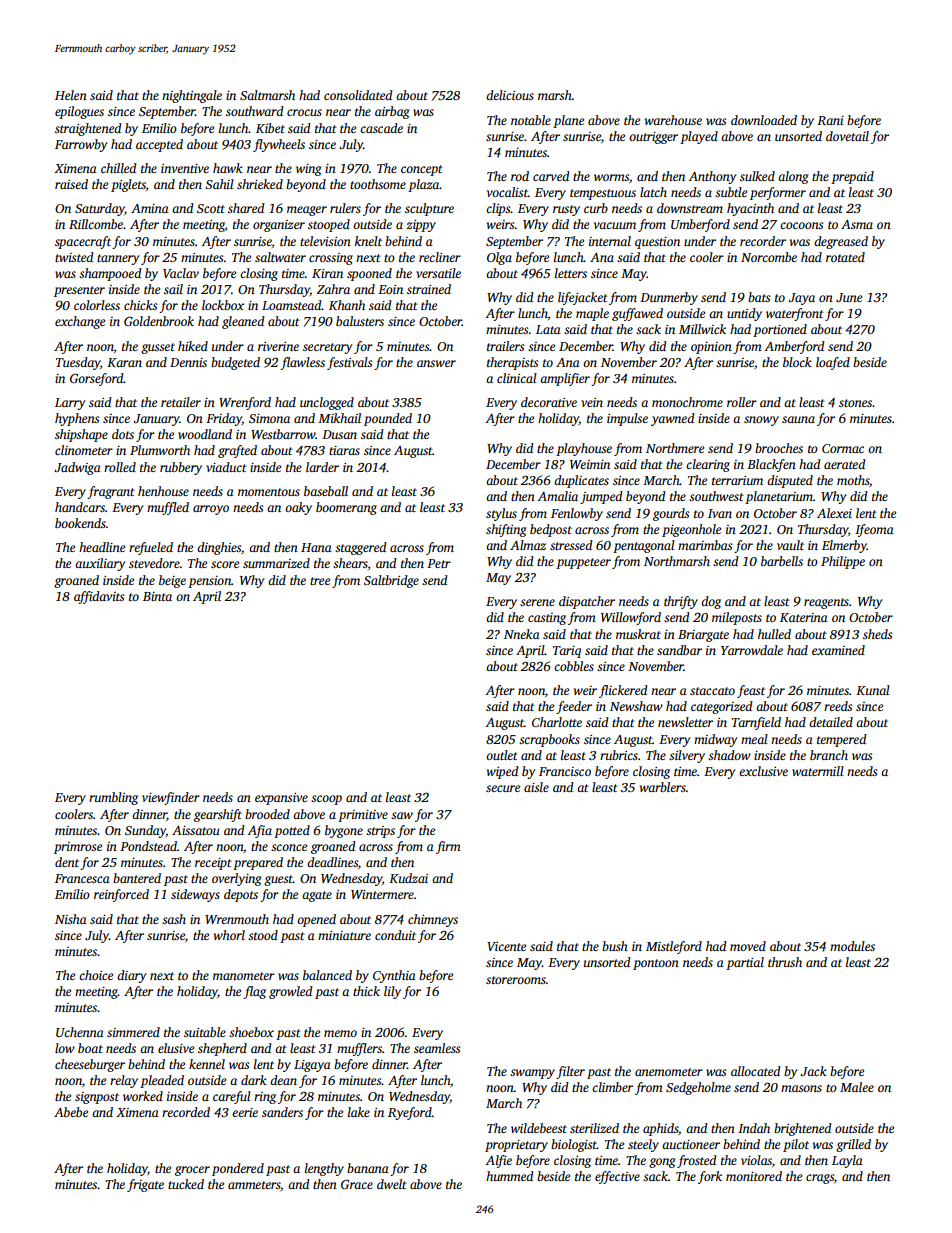 Image resolution: width=952 pixels, height=1233 pixels. What do you see at coordinates (145, 1185) in the image?
I see `frigate` at bounding box center [145, 1185].
